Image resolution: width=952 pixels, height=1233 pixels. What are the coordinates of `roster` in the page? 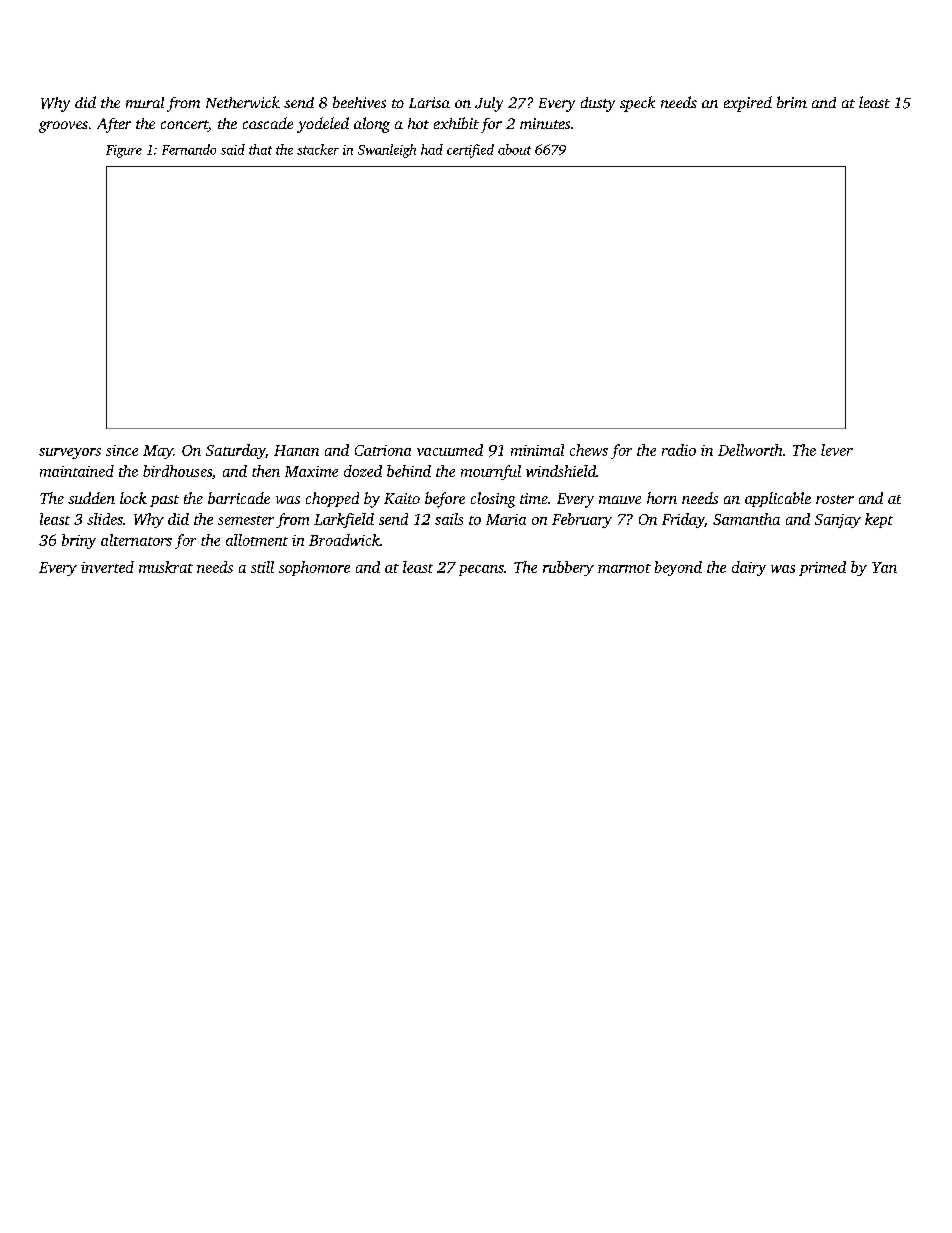 It's located at (835, 499).
